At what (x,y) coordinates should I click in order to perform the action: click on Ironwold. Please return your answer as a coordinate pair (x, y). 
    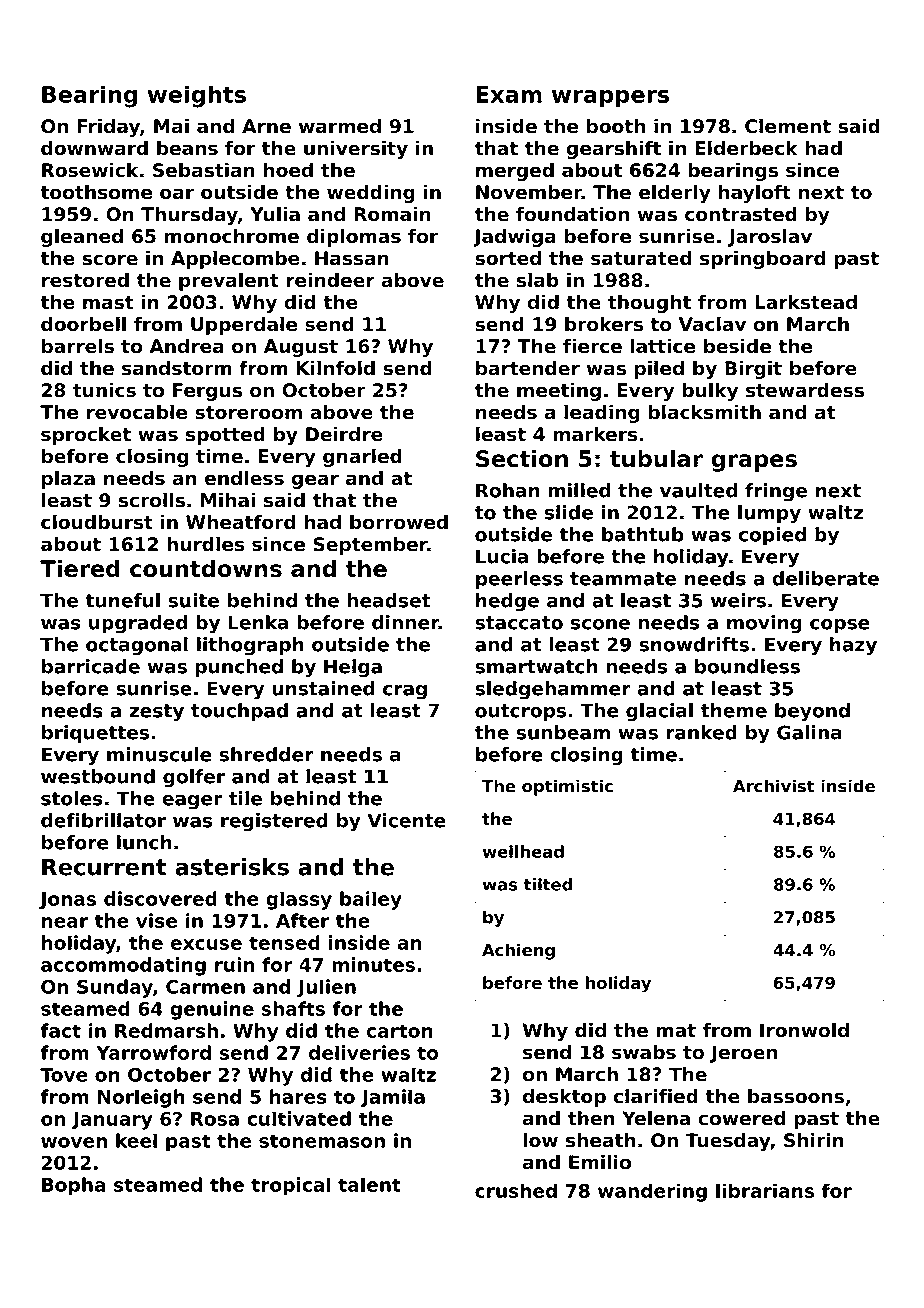
    Looking at the image, I should click on (804, 1030).
